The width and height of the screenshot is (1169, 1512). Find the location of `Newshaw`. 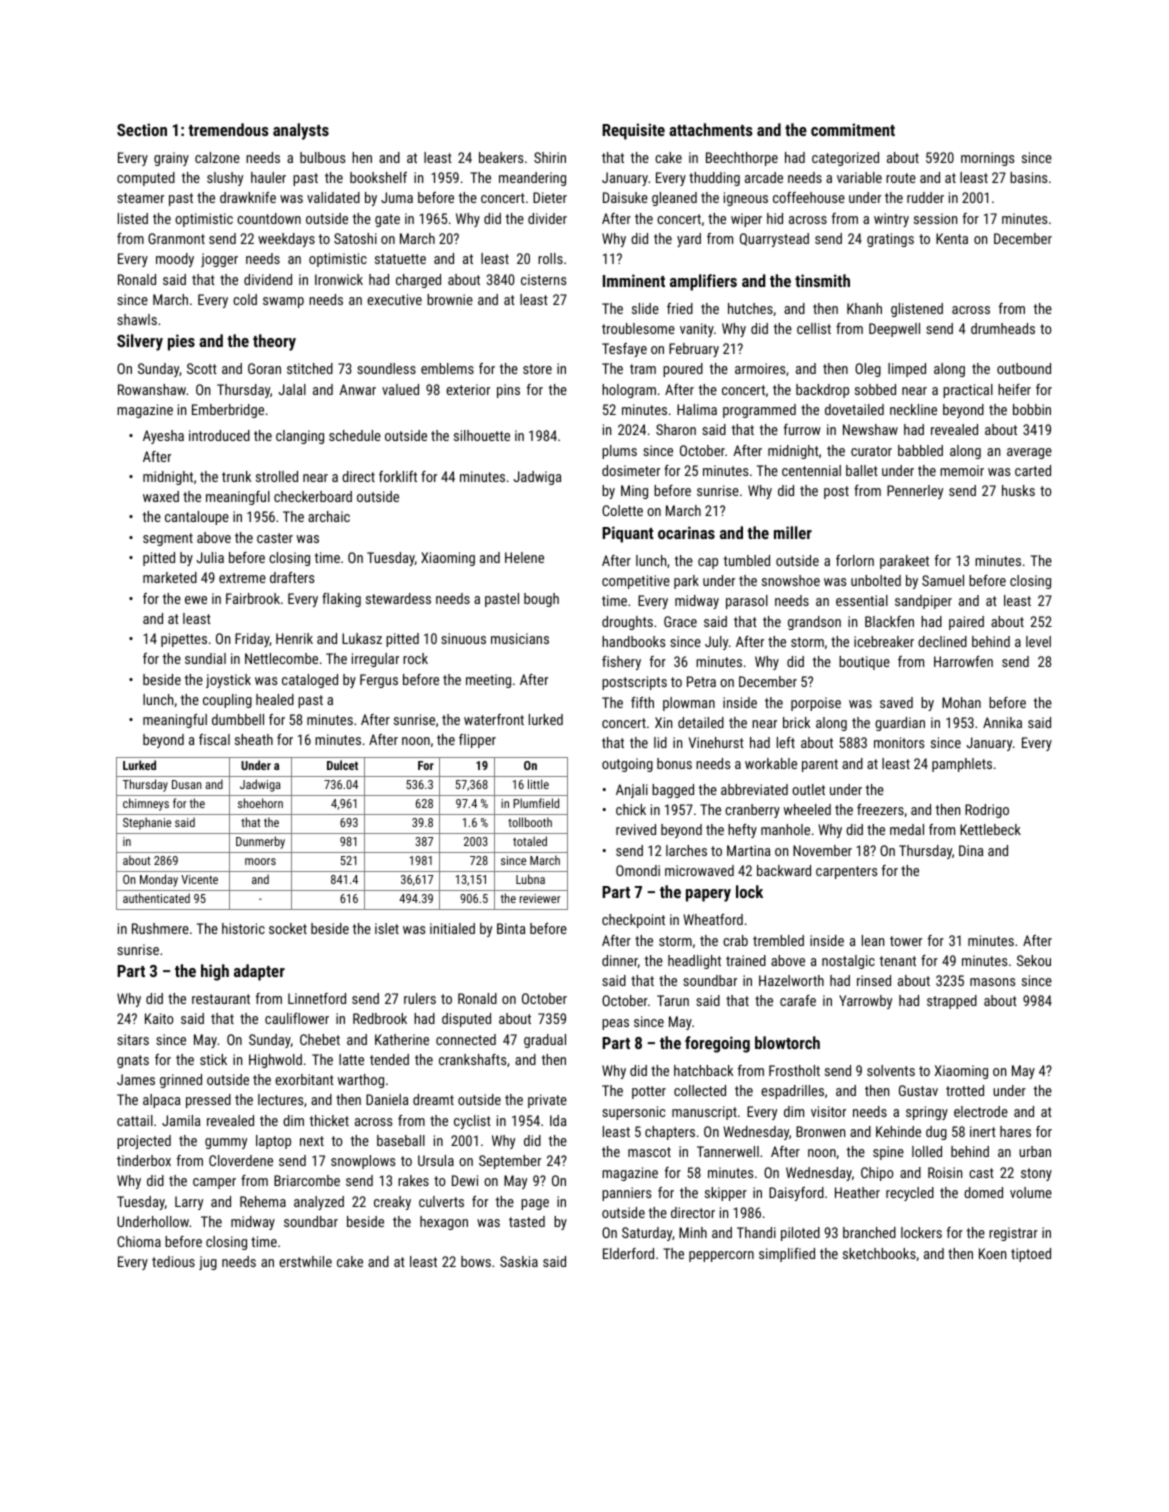

Newshaw is located at coordinates (870, 429).
